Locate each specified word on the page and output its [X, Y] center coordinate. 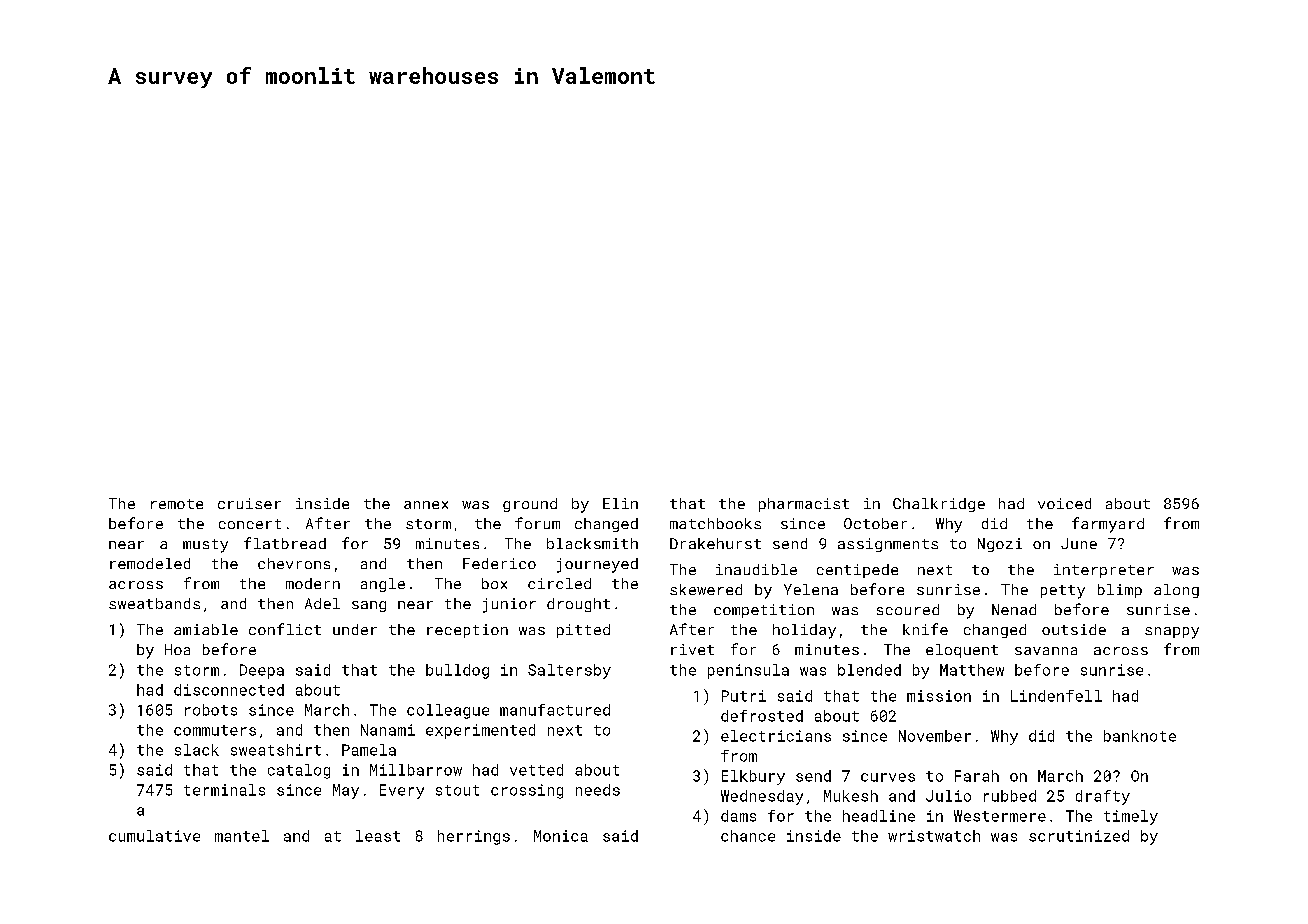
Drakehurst [715, 543]
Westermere [1000, 816]
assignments [888, 545]
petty [1063, 592]
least [378, 836]
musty [205, 546]
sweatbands [154, 603]
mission [939, 696]
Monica [561, 836]
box [494, 583]
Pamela [369, 750]
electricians [776, 736]
